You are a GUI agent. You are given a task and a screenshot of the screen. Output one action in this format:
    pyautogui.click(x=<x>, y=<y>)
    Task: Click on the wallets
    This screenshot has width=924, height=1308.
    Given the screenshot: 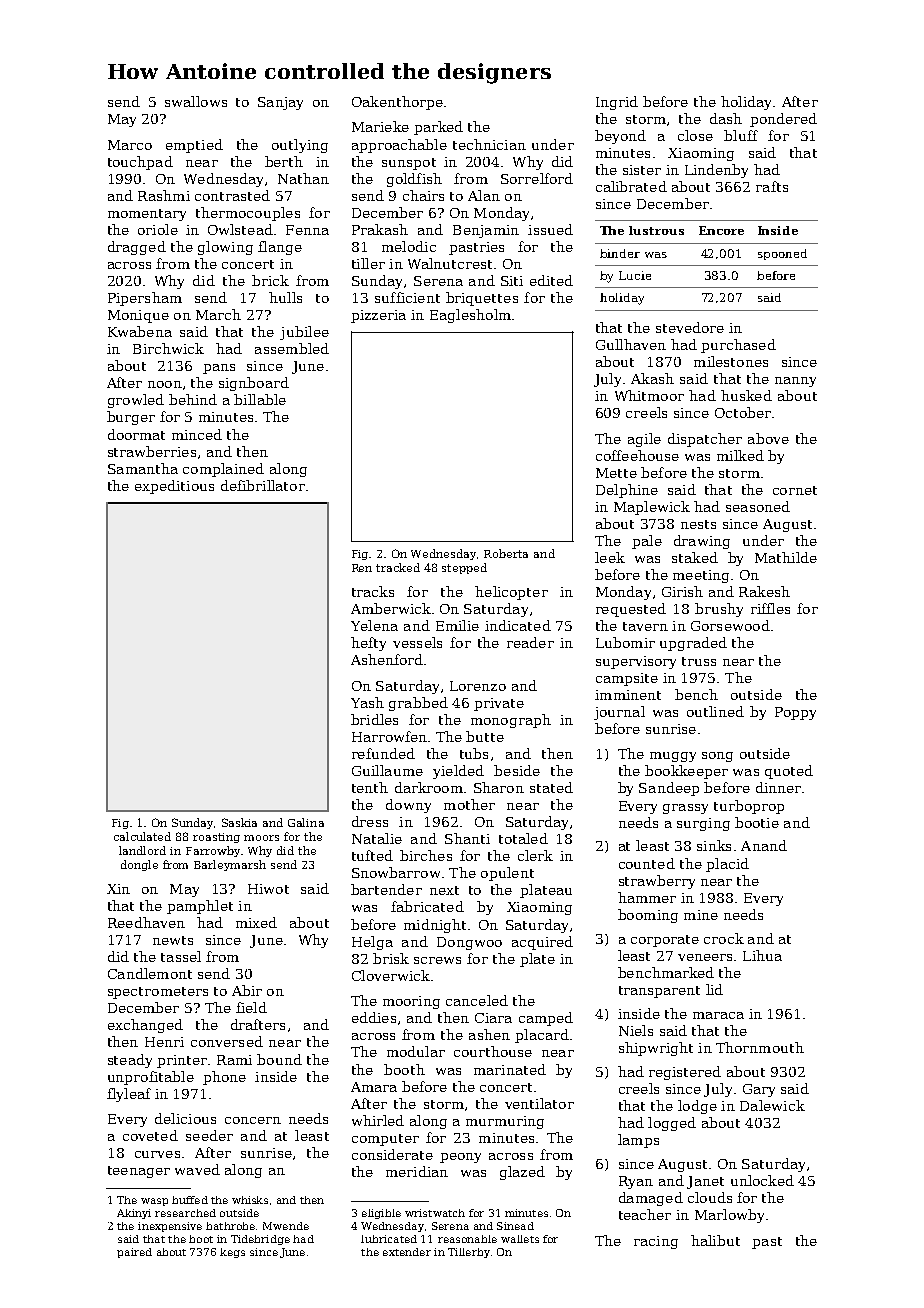 What is the action you would take?
    pyautogui.click(x=520, y=1239)
